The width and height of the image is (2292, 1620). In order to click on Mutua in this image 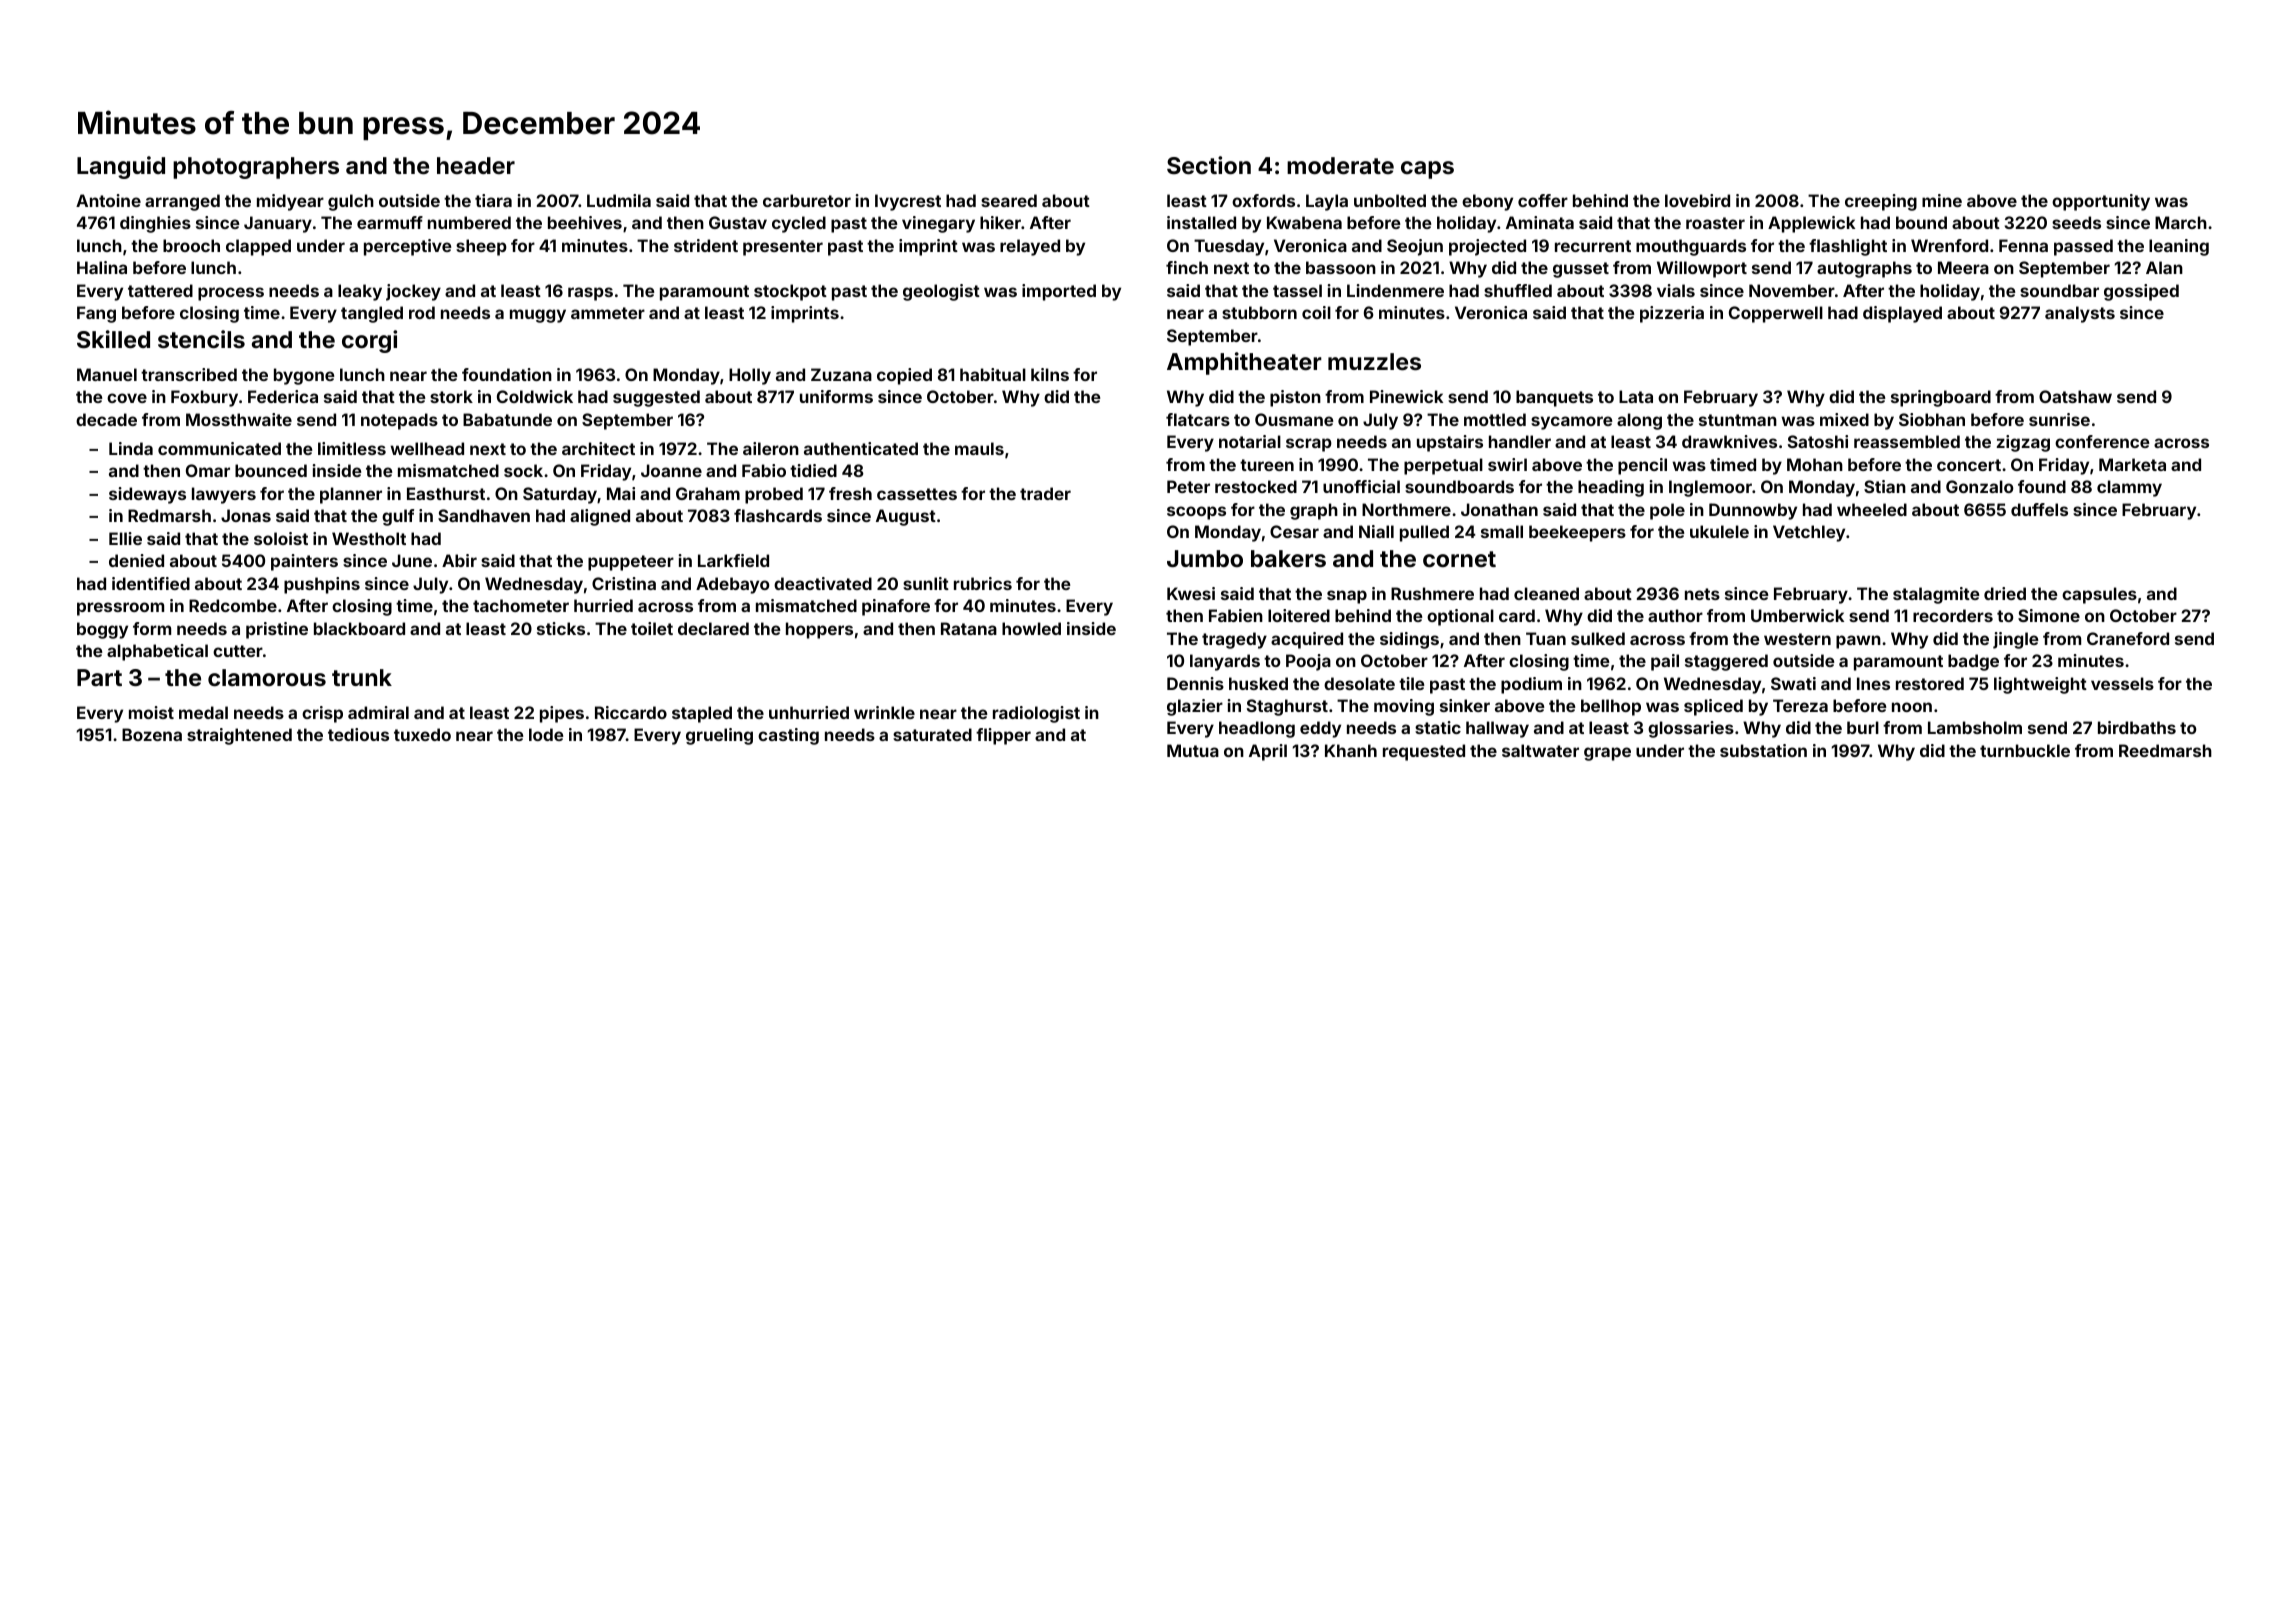, I will do `click(1193, 750)`.
